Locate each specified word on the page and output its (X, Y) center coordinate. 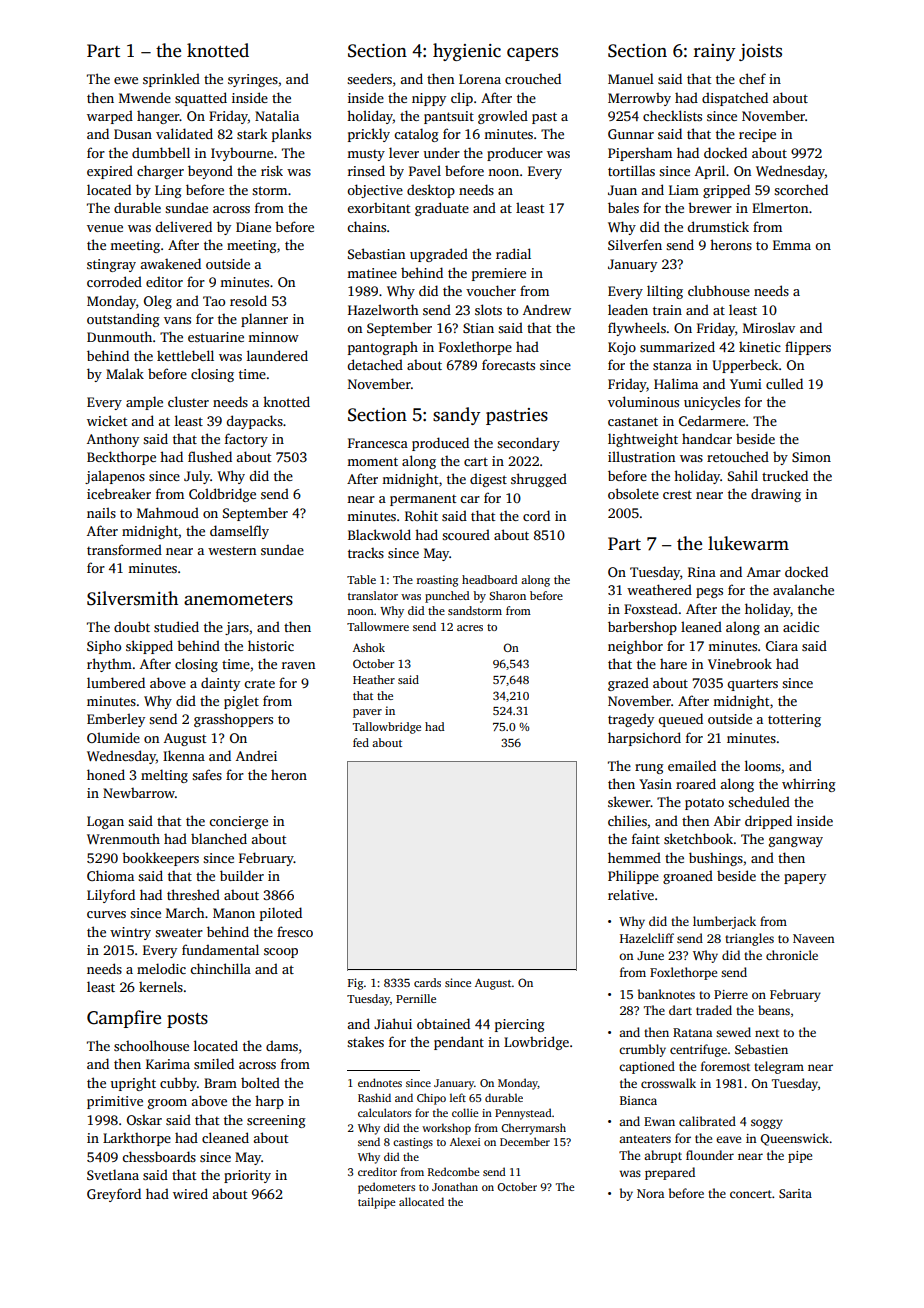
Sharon (507, 595)
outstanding (123, 320)
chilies (627, 820)
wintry (130, 933)
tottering (794, 720)
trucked (785, 475)
